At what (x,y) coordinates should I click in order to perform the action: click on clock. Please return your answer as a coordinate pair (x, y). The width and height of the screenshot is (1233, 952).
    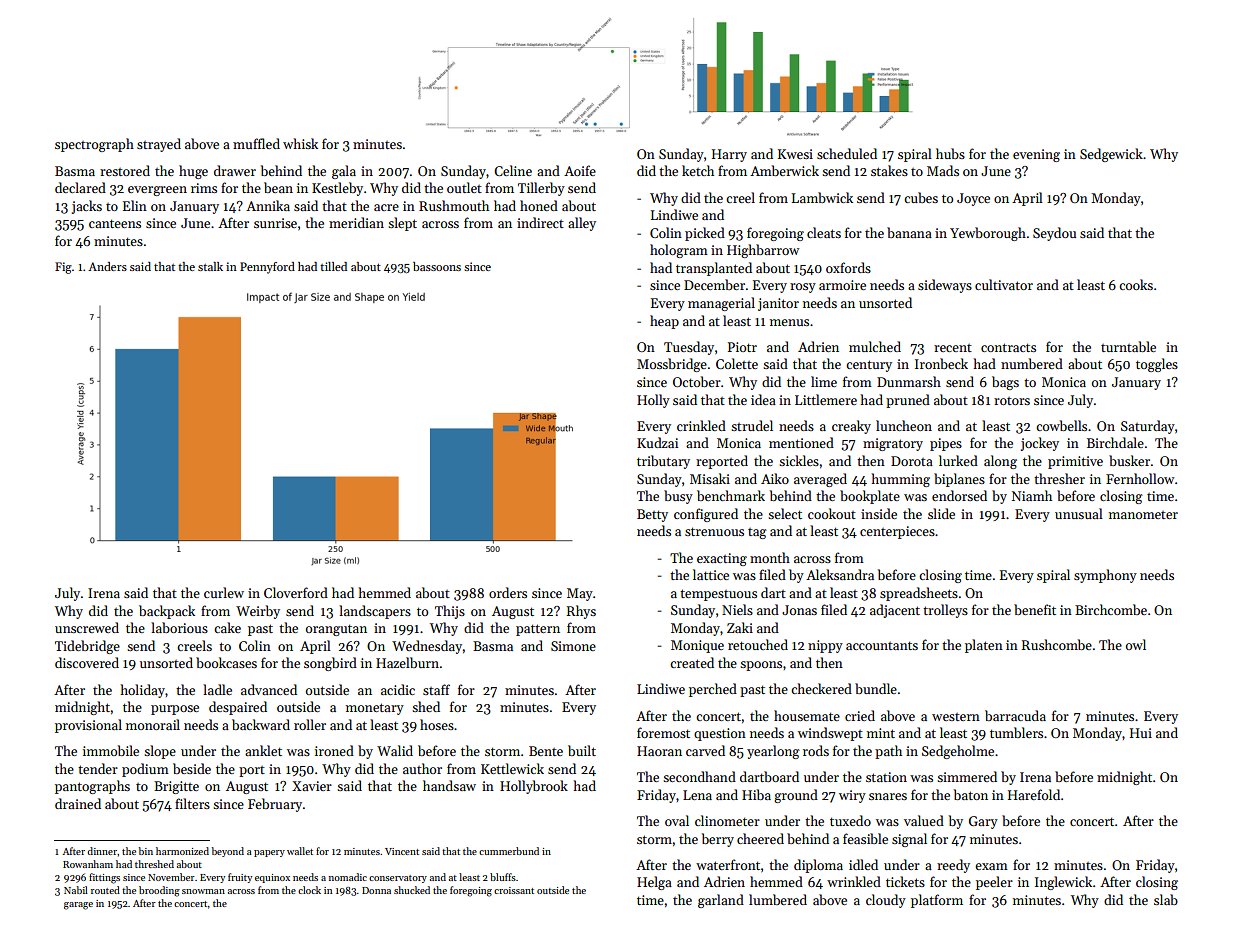
    Looking at the image, I should click on (309, 890).
